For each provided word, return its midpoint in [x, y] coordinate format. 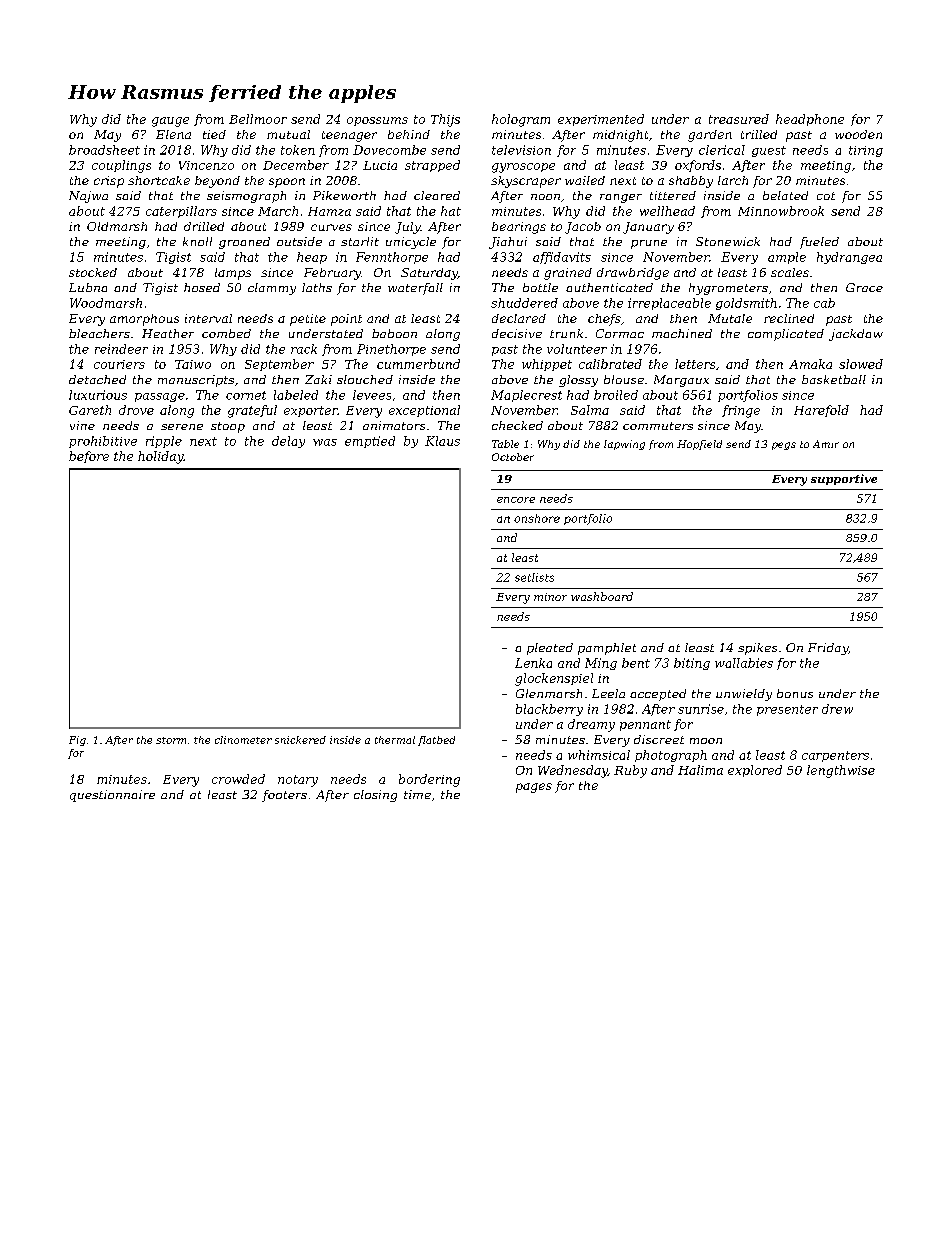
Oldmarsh [117, 226]
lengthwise [841, 771]
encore [516, 500]
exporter [311, 411]
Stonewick [728, 241]
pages [534, 788]
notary [298, 781]
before [89, 457]
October [513, 457]
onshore [537, 518]
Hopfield [699, 445]
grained [568, 274]
